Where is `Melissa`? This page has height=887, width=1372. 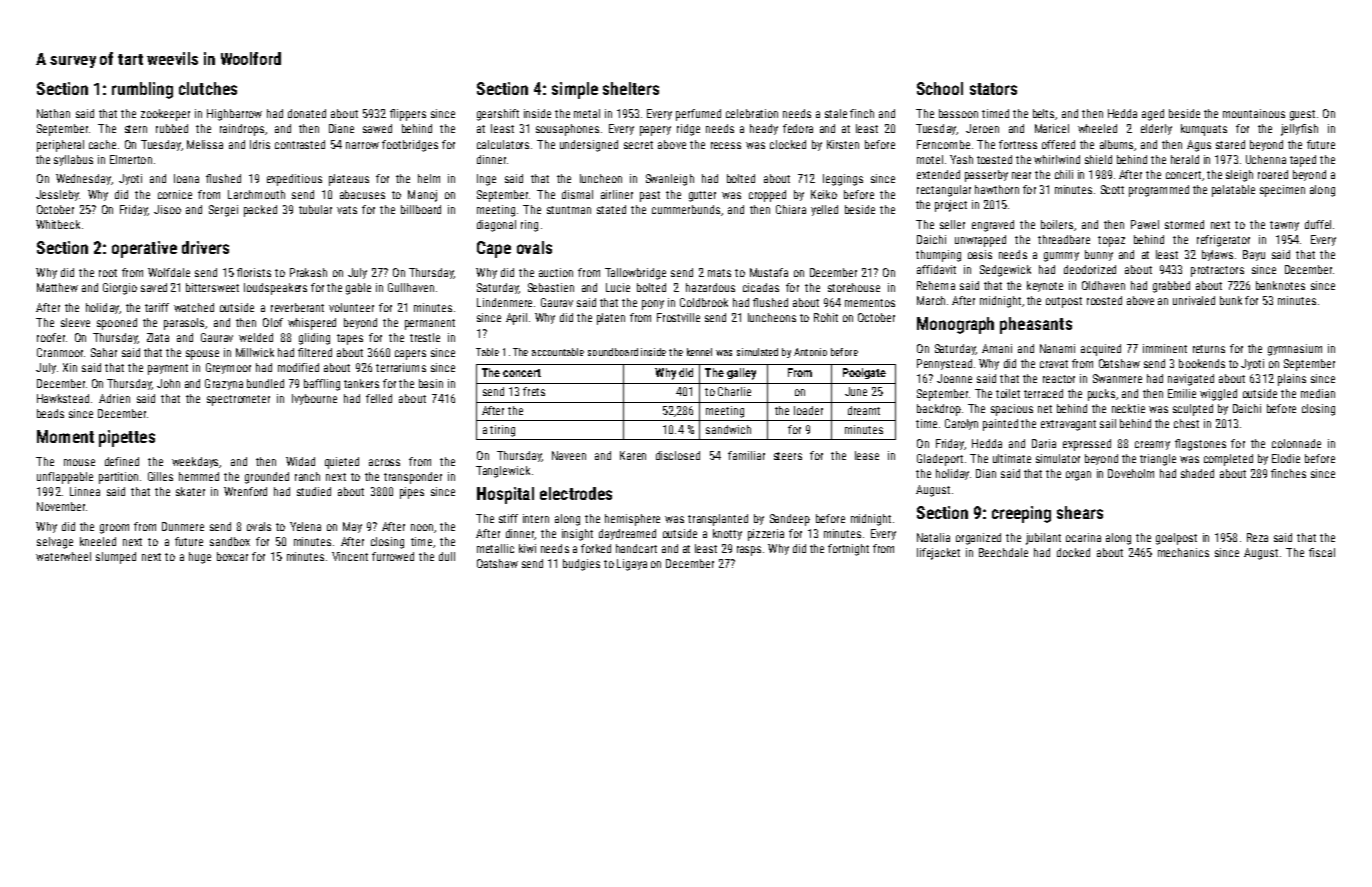
Melissa is located at coordinates (205, 144).
